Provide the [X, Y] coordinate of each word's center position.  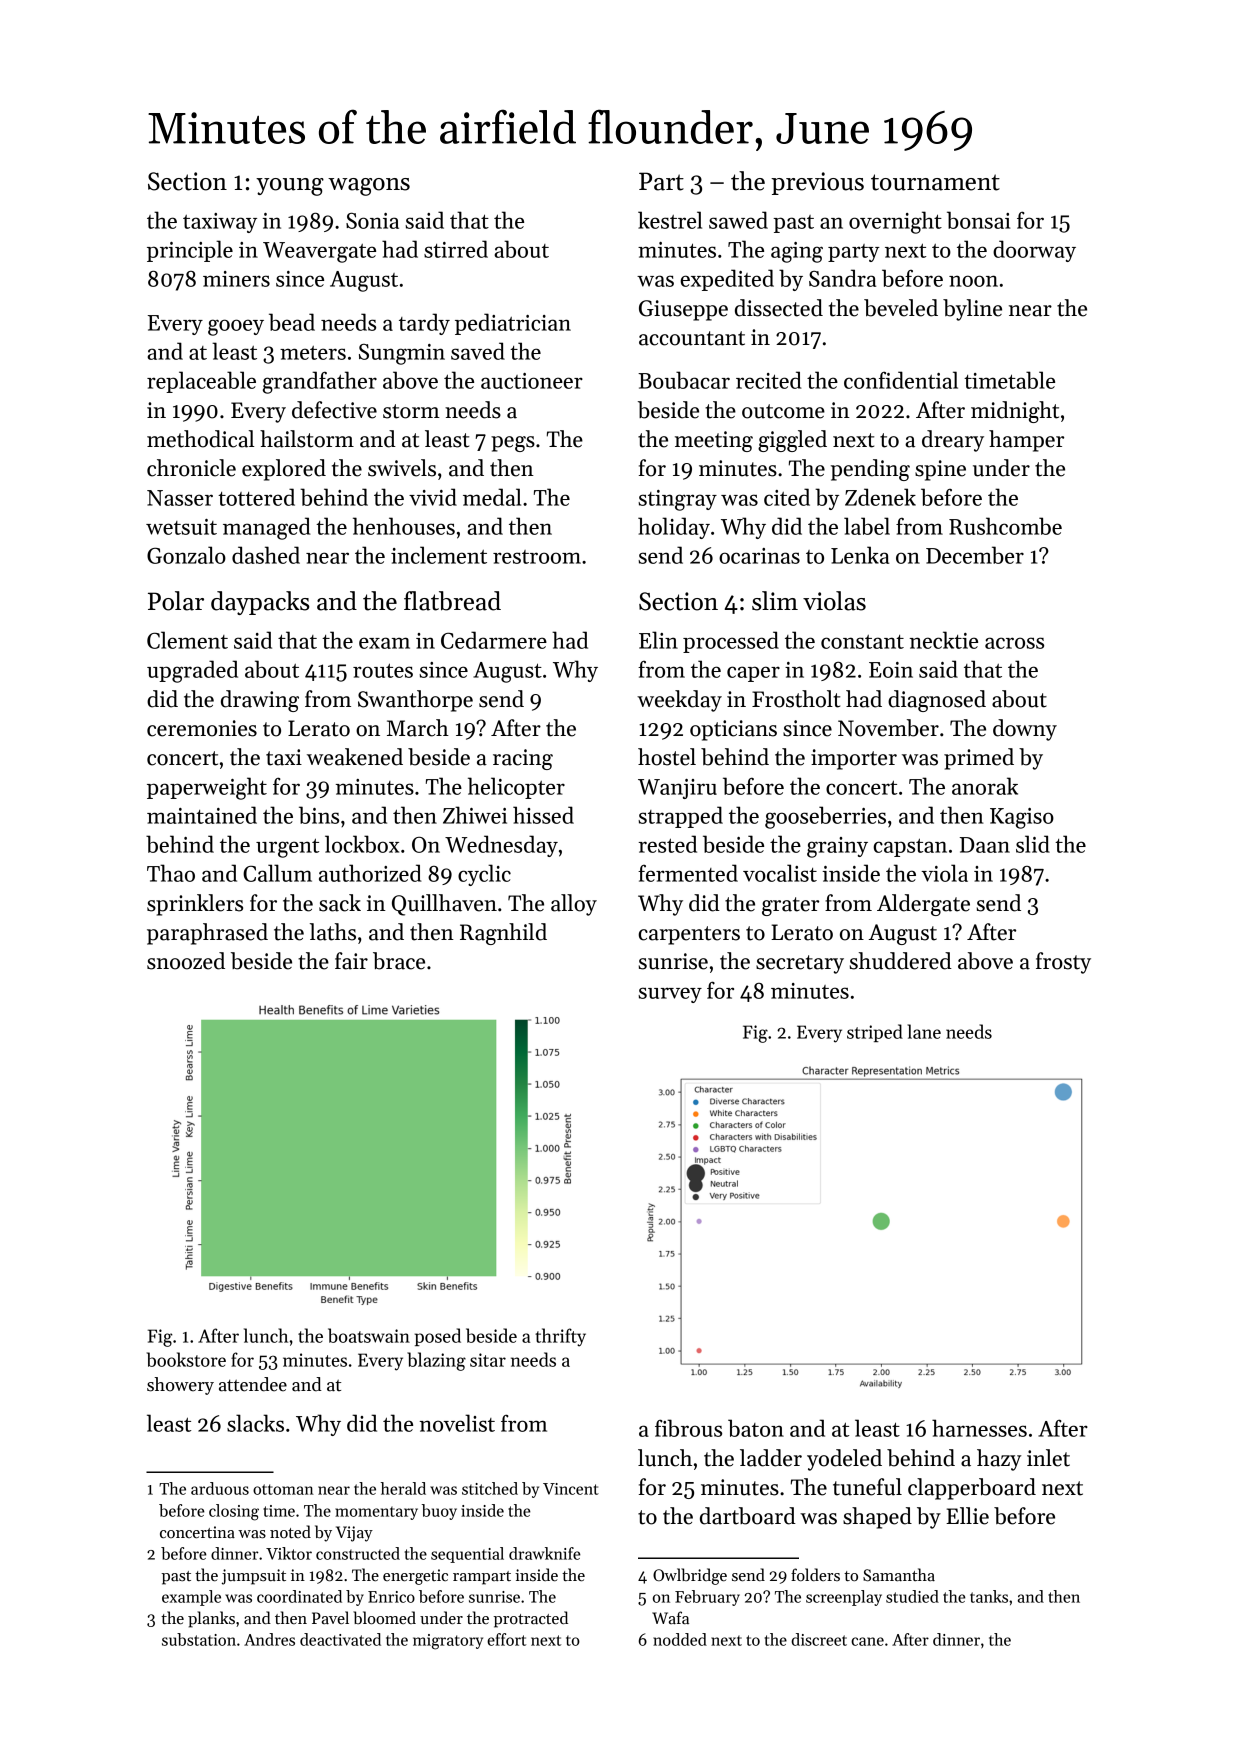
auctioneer [532, 381]
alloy [574, 905]
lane [924, 1031]
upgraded [192, 671]
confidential [901, 380]
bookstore [186, 1359]
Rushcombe [1005, 526]
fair [351, 961]
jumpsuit [254, 1577]
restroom [537, 557]
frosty [1063, 963]
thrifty [560, 1337]
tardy [424, 324]
